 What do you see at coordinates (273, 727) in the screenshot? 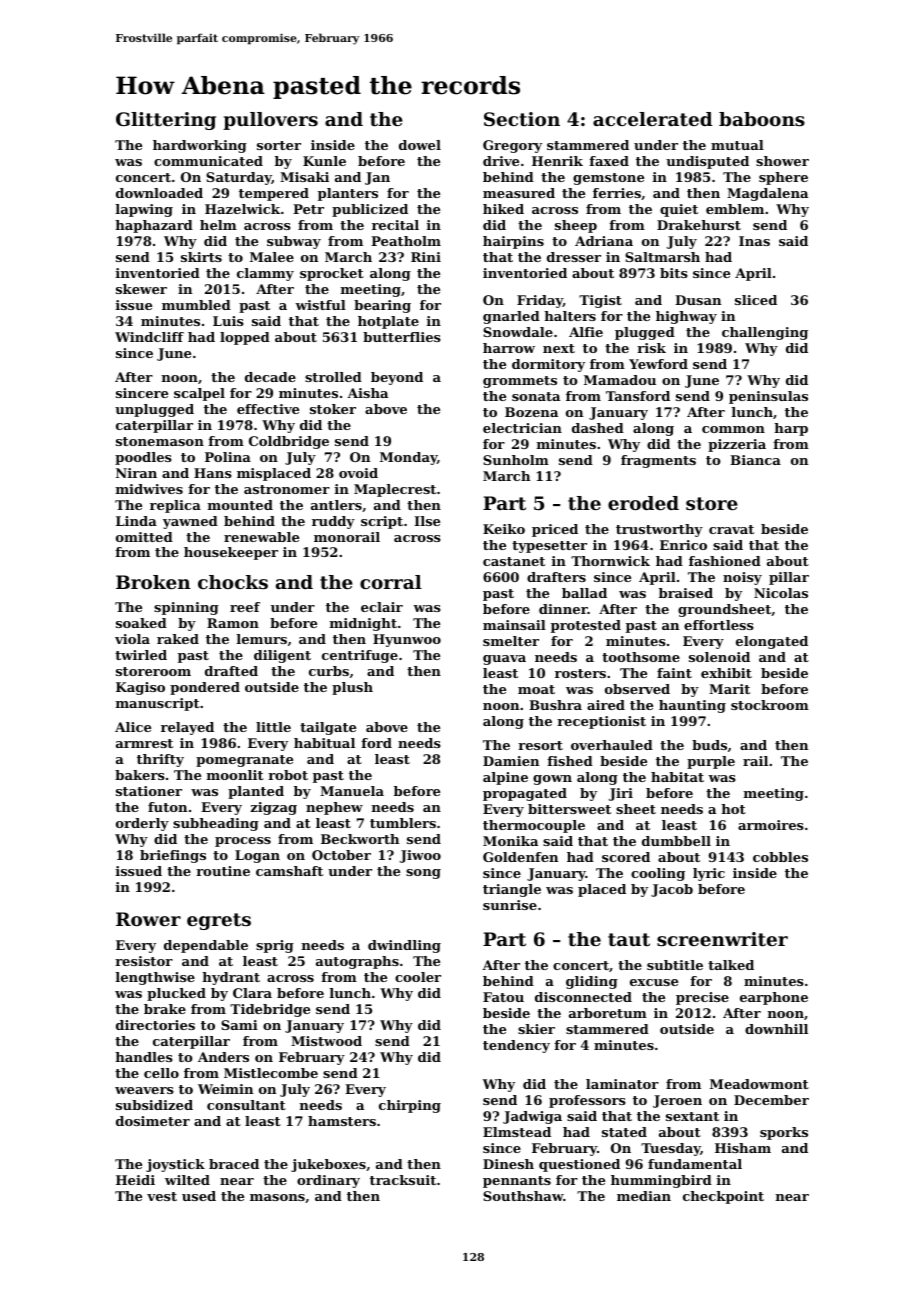
I see `little` at bounding box center [273, 727].
